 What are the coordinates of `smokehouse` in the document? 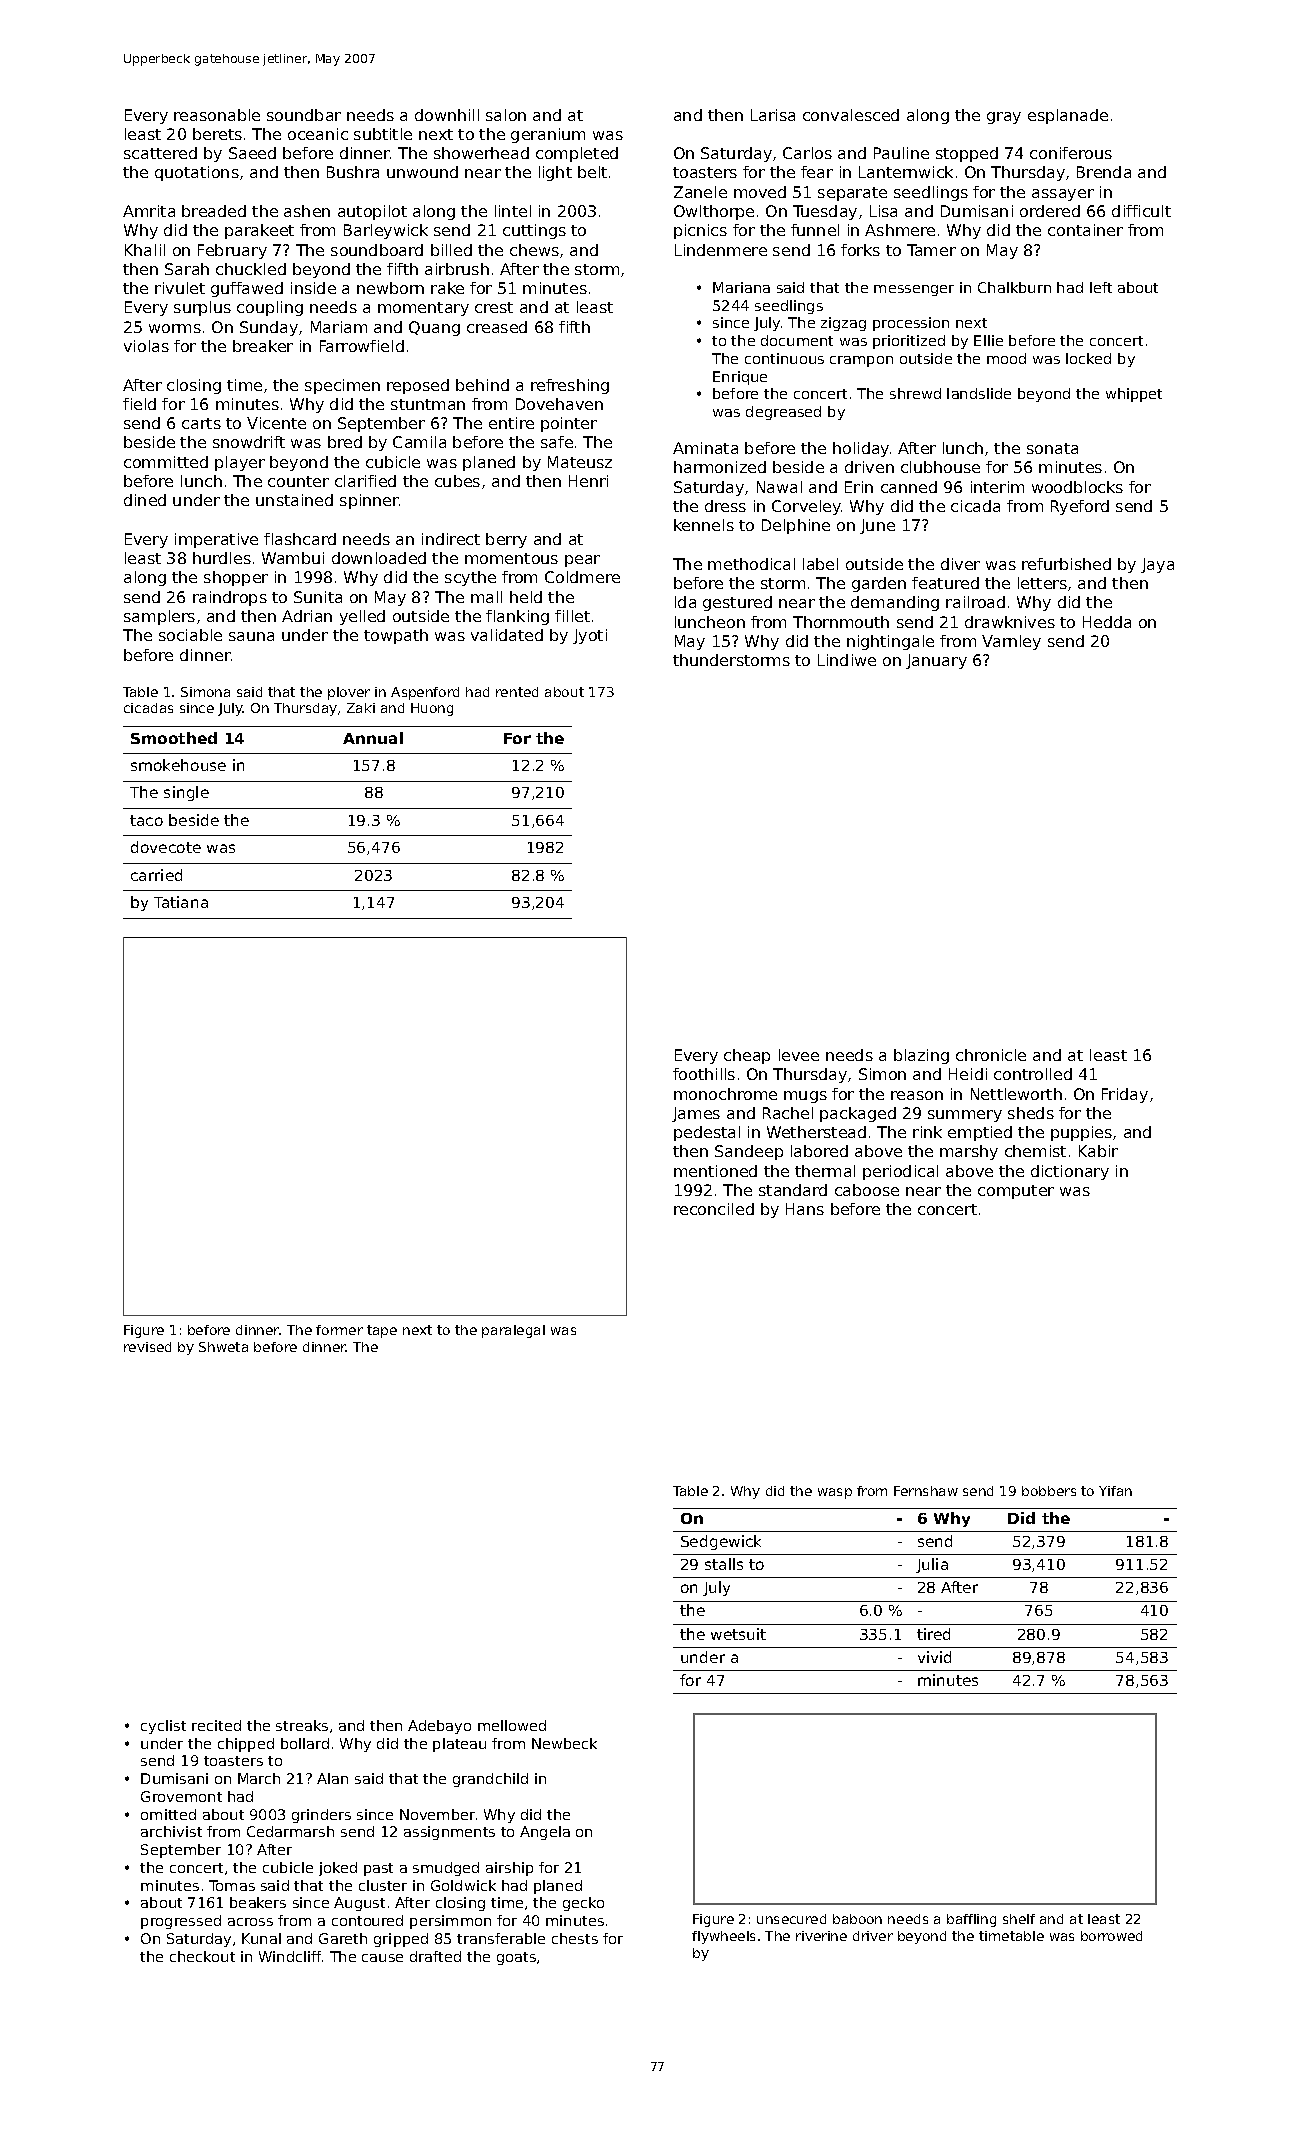 It's located at (178, 765).
